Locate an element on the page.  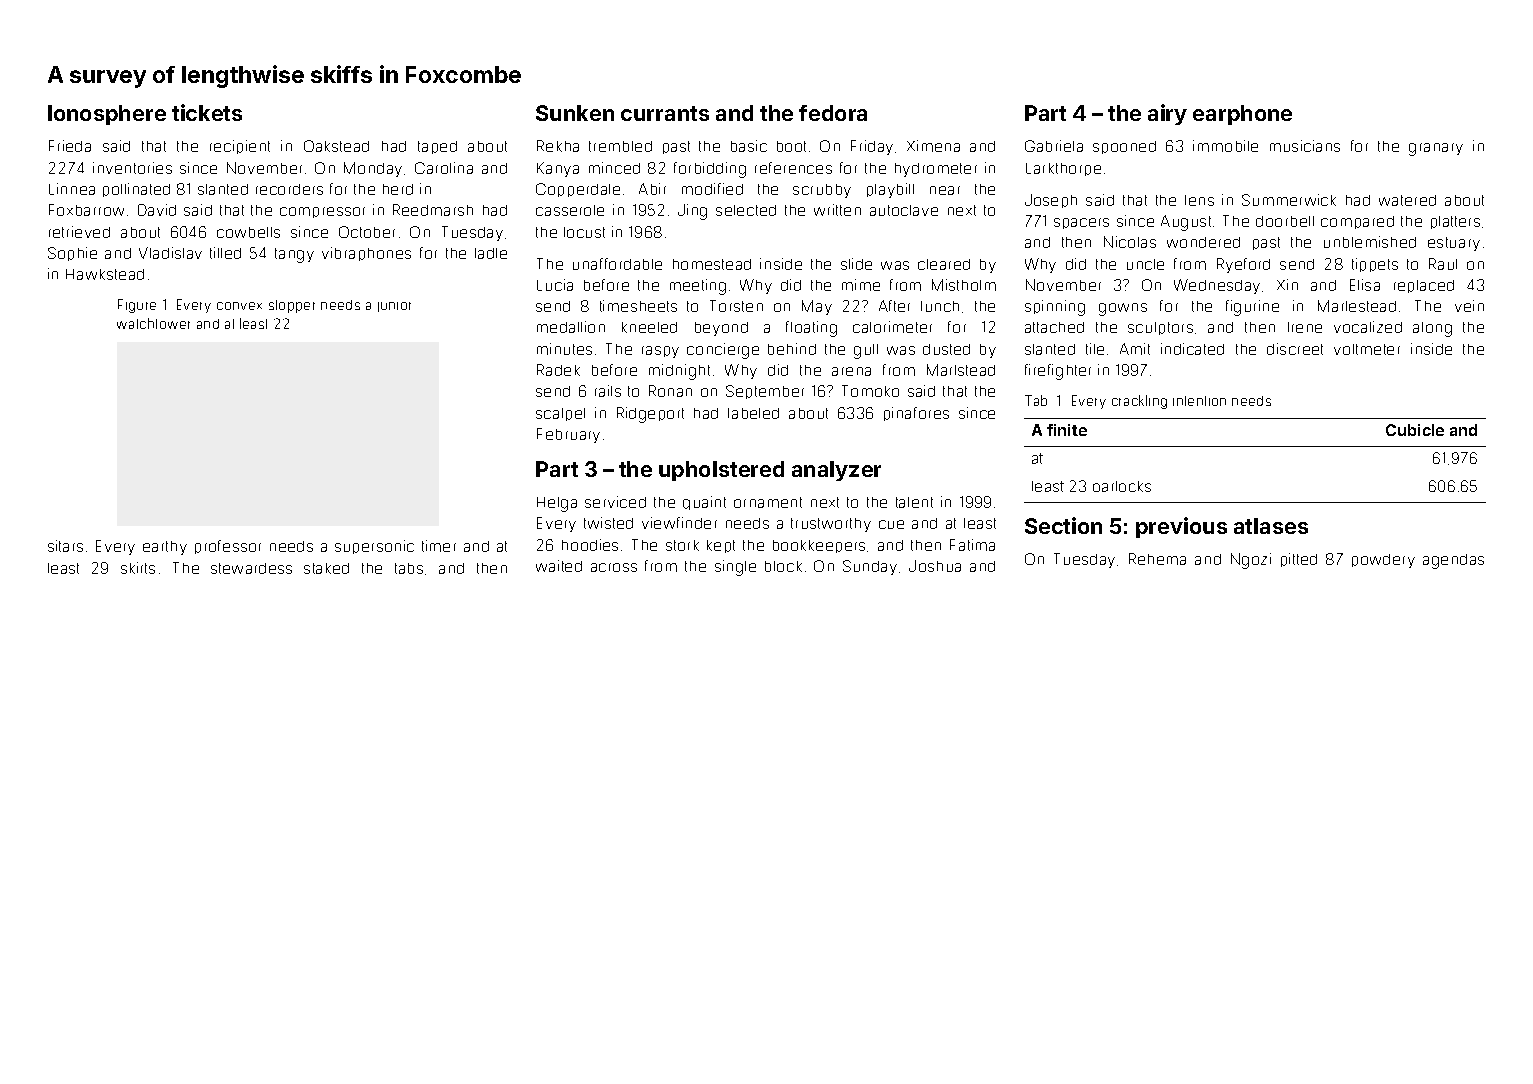
stewardess is located at coordinates (251, 568).
